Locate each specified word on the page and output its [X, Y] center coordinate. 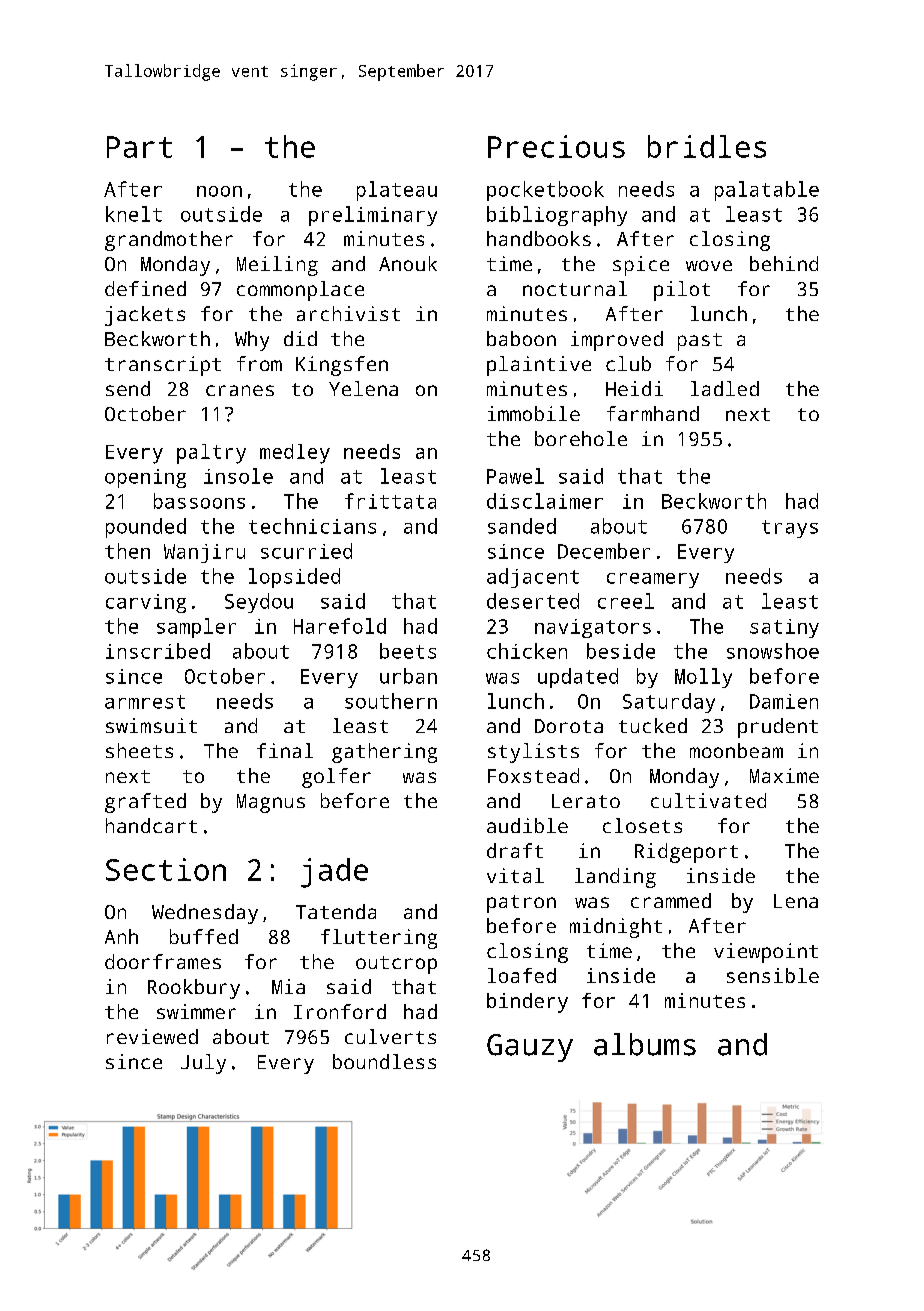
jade [334, 873]
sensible [773, 975]
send [128, 388]
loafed [522, 975]
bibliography [557, 216]
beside [621, 651]
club [628, 363]
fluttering [379, 939]
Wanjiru [204, 553]
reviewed [152, 1036]
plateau [397, 191]
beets [408, 651]
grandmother [169, 241]
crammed [671, 900]
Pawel [515, 476]
